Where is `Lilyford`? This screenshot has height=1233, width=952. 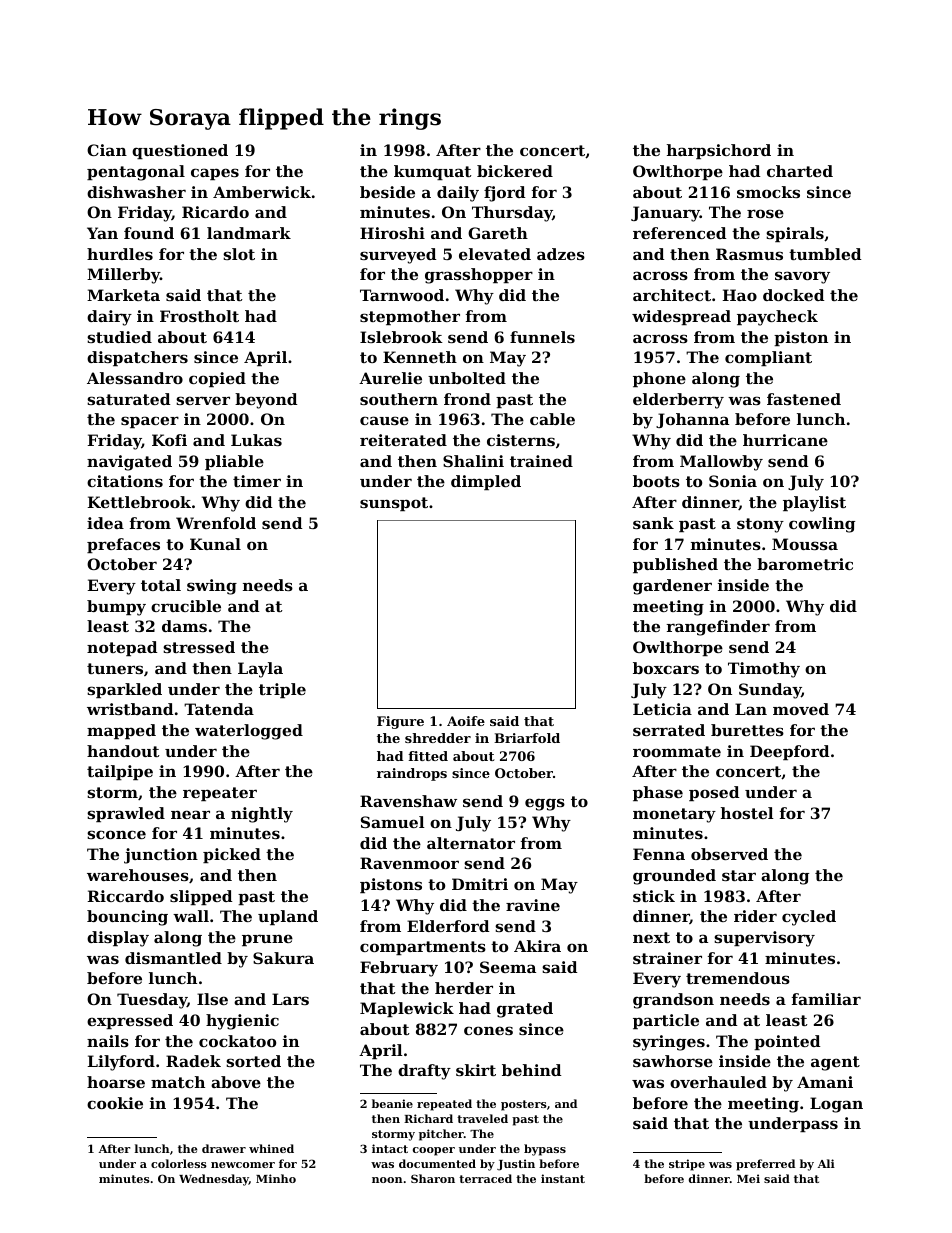
Lilyford is located at coordinates (121, 1063).
